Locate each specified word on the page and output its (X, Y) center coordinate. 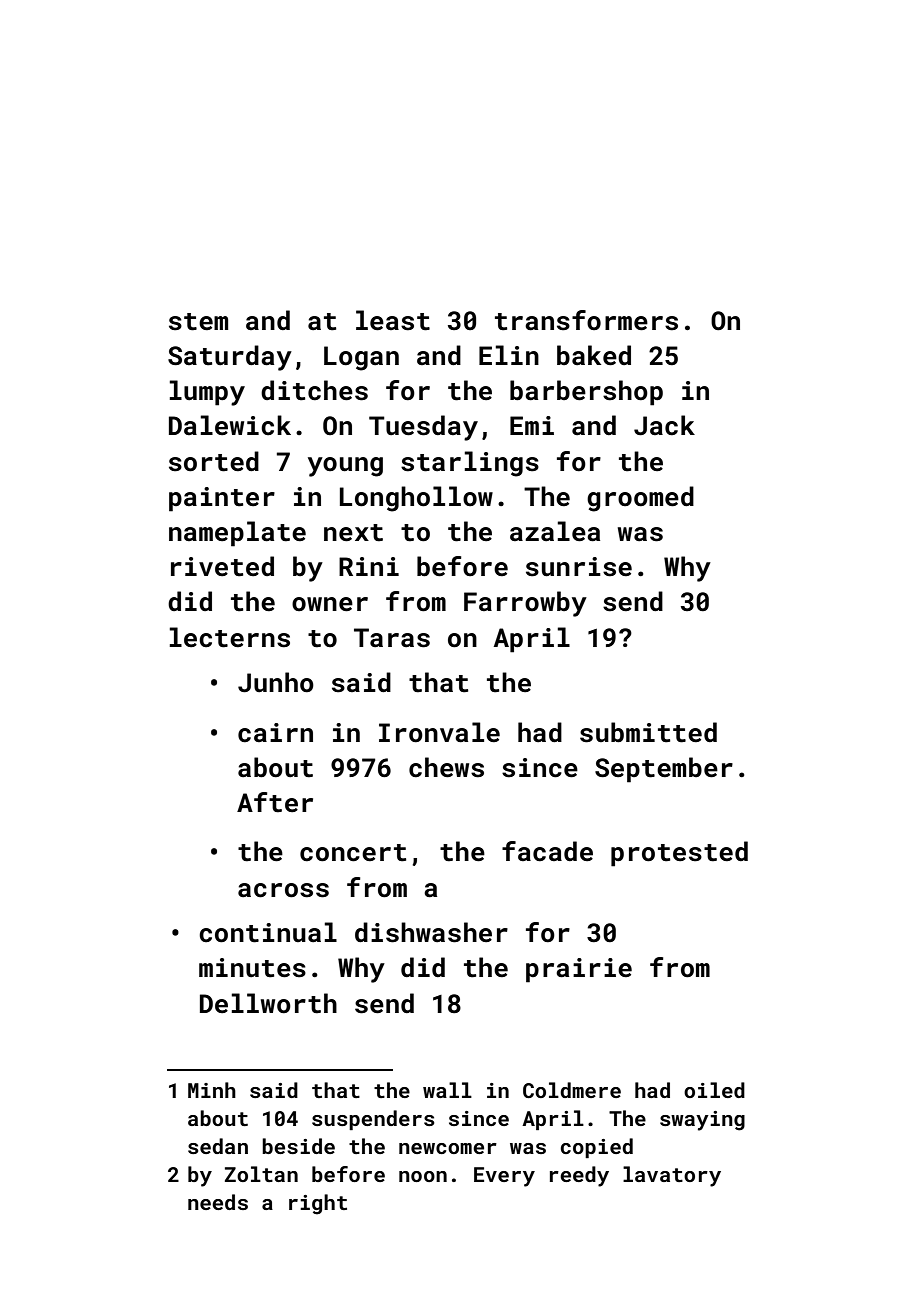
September (664, 770)
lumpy (207, 393)
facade (547, 851)
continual (268, 932)
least (393, 320)
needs (218, 1202)
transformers (586, 320)
